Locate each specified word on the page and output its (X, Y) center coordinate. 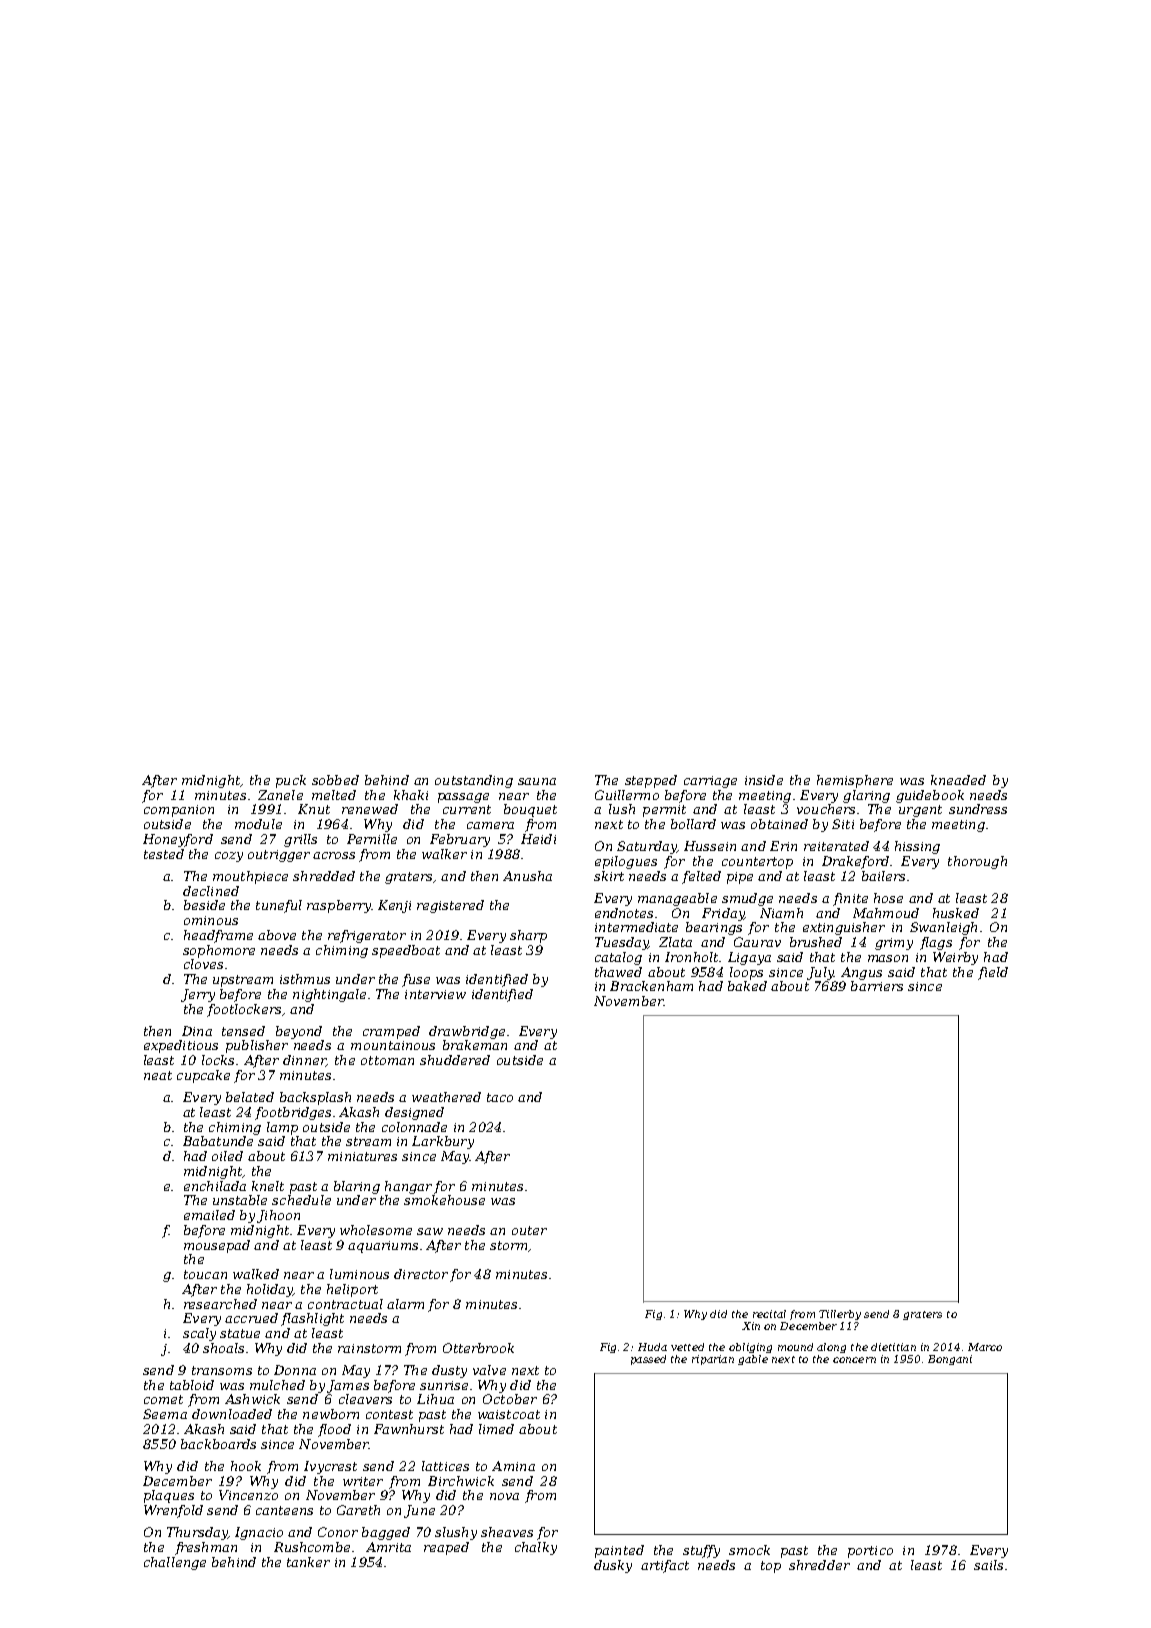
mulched (277, 1385)
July (820, 973)
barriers (877, 986)
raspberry (339, 906)
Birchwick (461, 1481)
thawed (618, 972)
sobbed (335, 780)
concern (854, 1360)
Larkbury (443, 1142)
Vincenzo (248, 1495)
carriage (710, 782)
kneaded (958, 780)
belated (250, 1097)
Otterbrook (478, 1348)
